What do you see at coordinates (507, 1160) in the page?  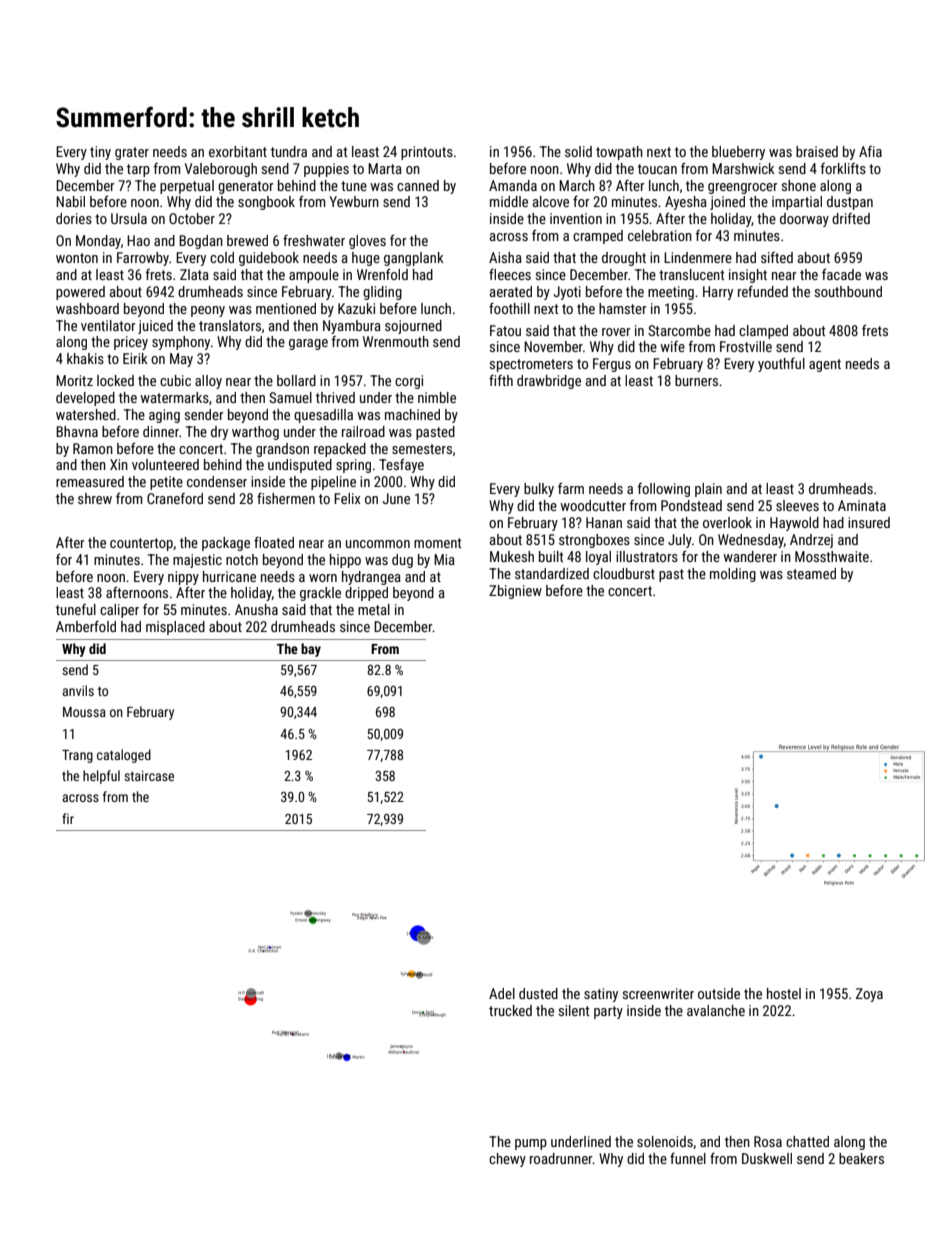 I see `chewy` at bounding box center [507, 1160].
